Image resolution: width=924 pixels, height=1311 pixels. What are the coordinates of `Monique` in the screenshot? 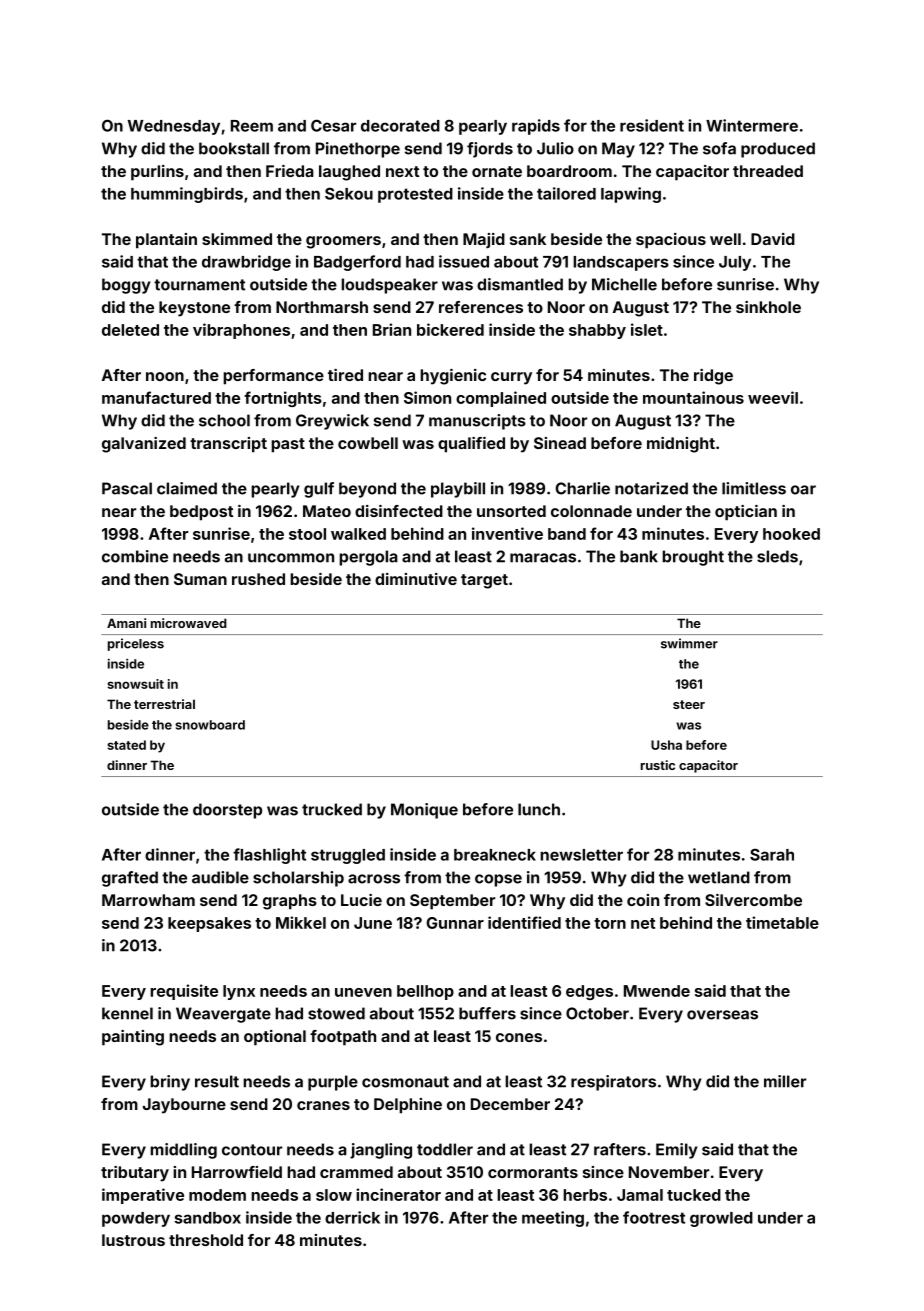 It's located at (424, 811).
